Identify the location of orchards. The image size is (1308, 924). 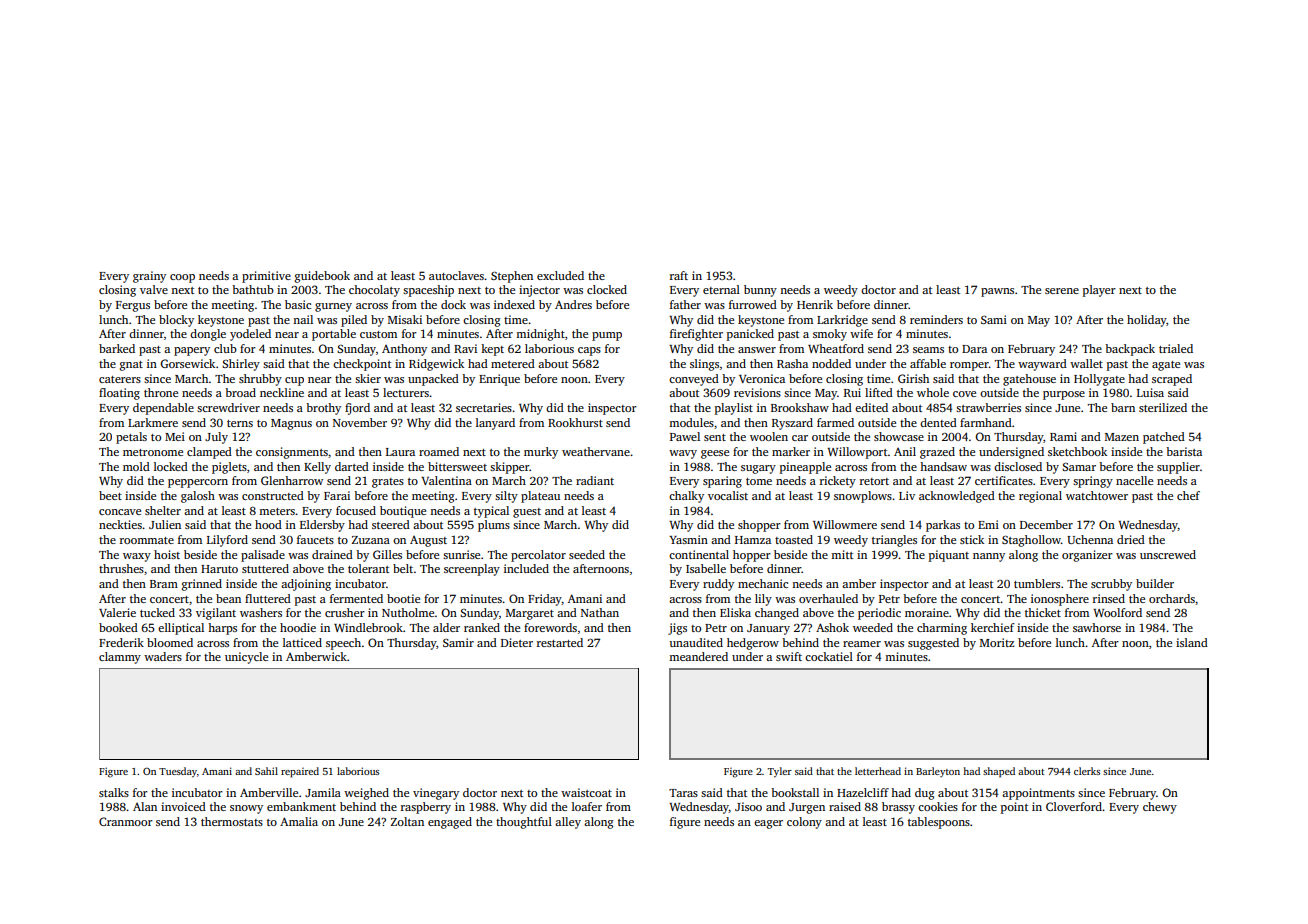
(1172, 598).
